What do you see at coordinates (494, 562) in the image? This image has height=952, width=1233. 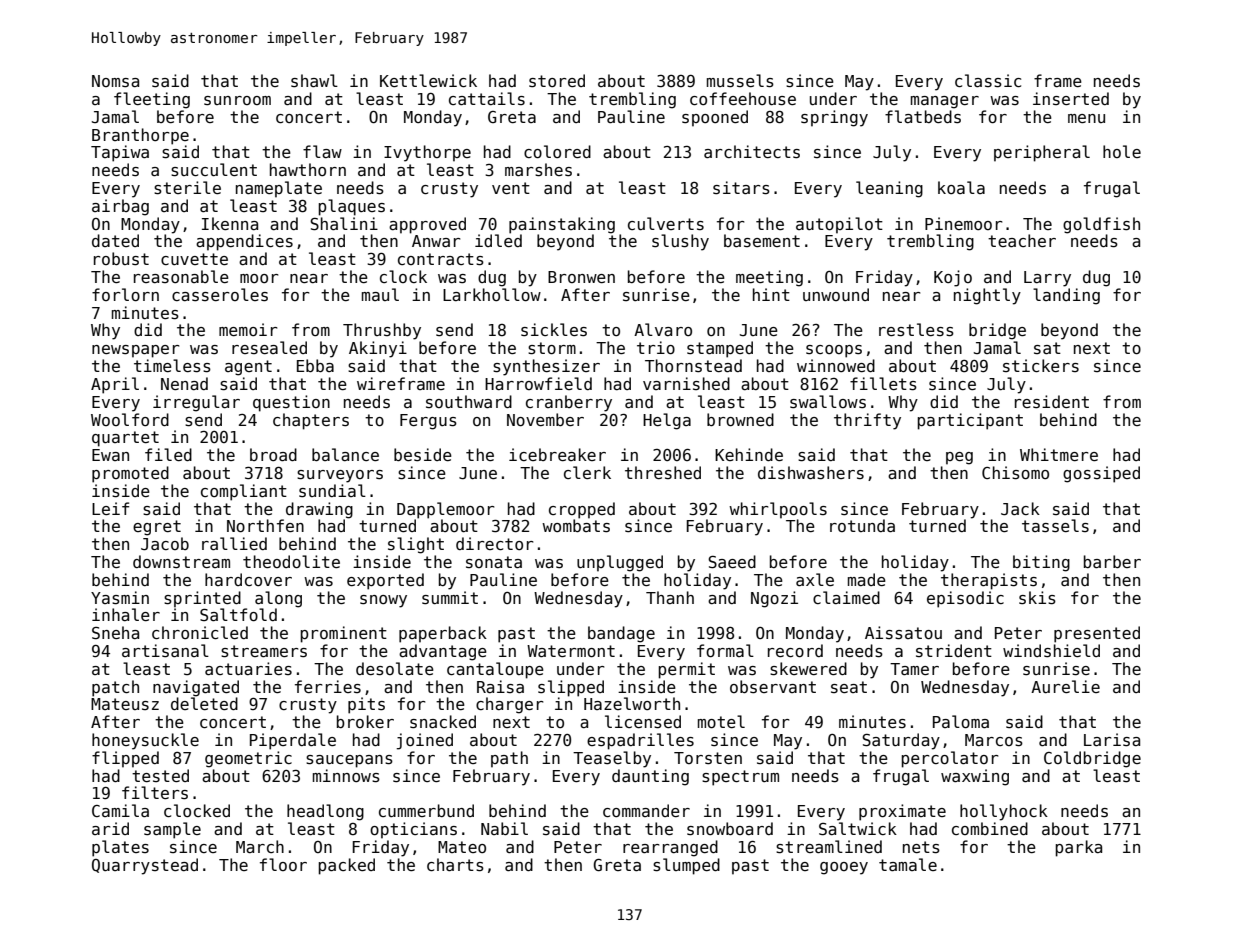 I see `sonata` at bounding box center [494, 562].
